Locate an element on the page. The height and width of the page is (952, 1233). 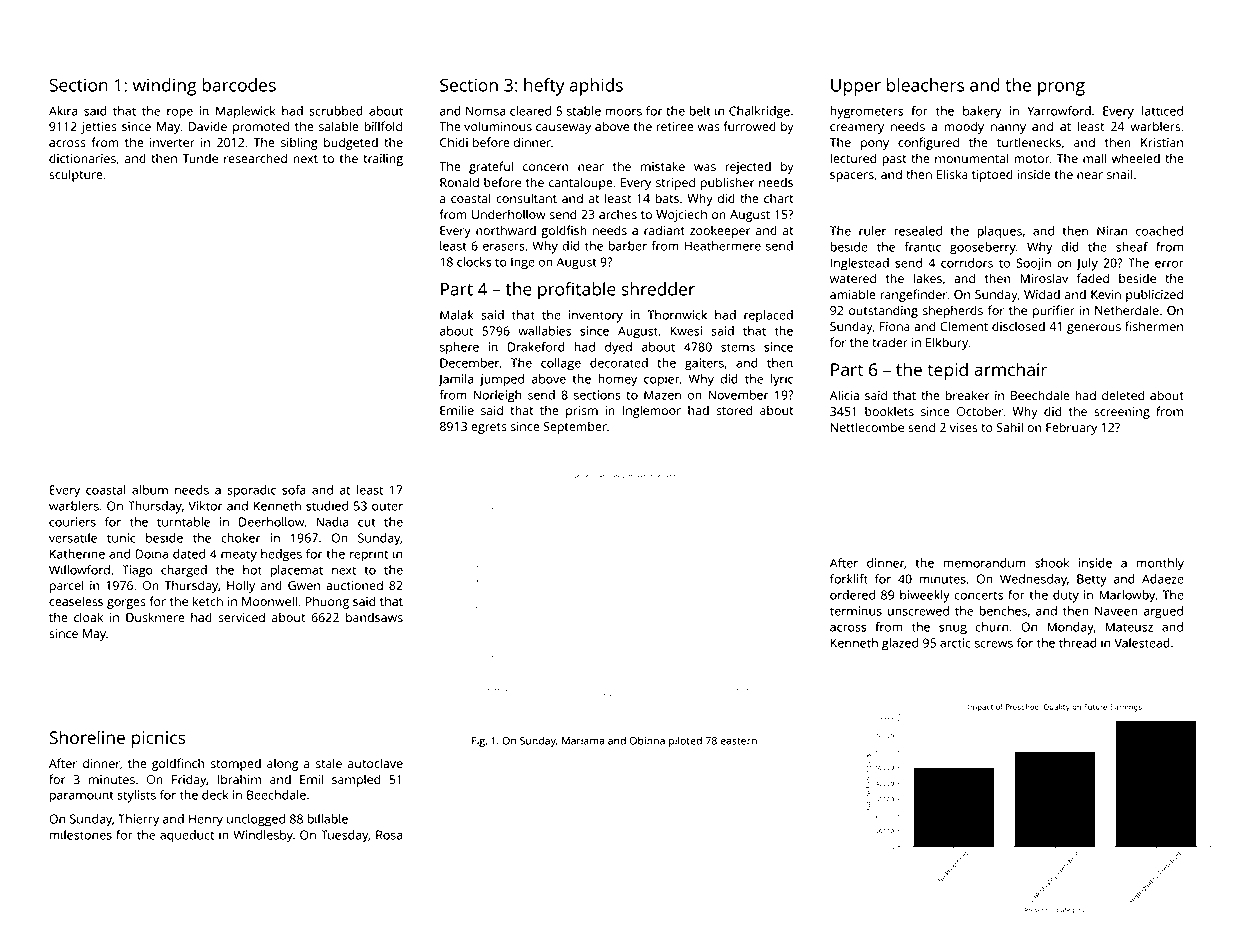
memorandum is located at coordinates (984, 563).
